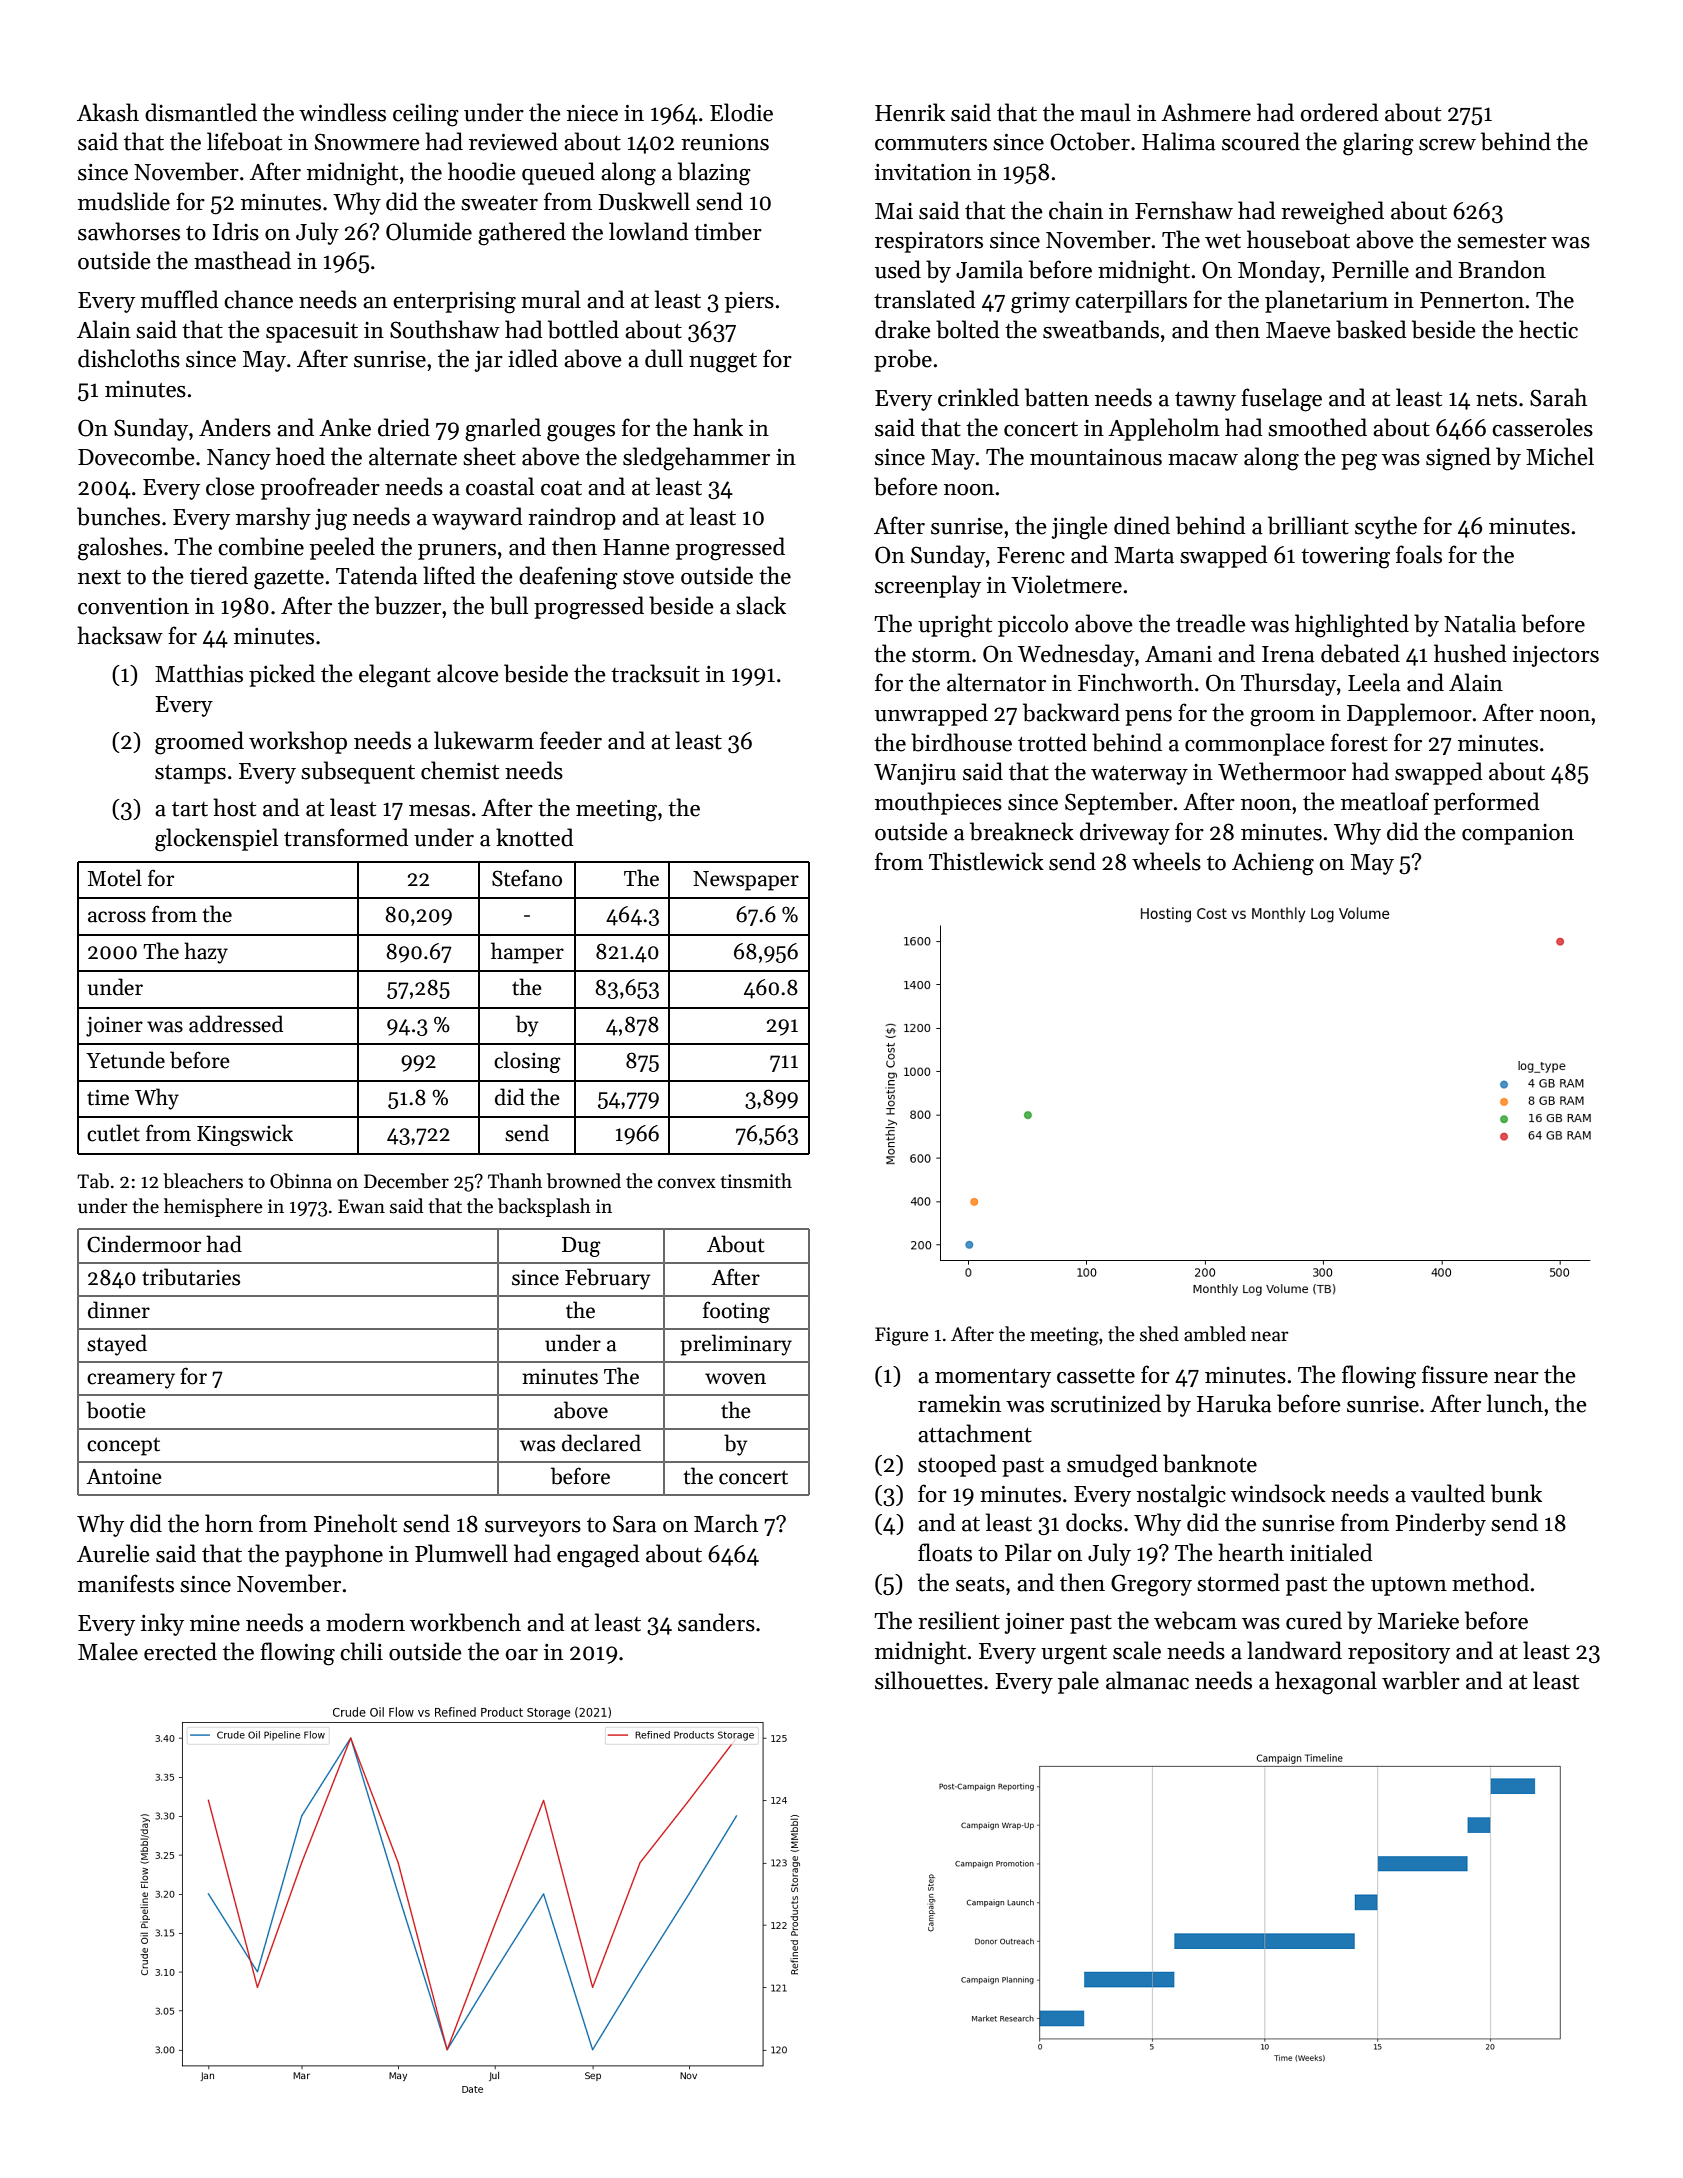  What do you see at coordinates (1215, 1334) in the screenshot?
I see `ambled` at bounding box center [1215, 1334].
